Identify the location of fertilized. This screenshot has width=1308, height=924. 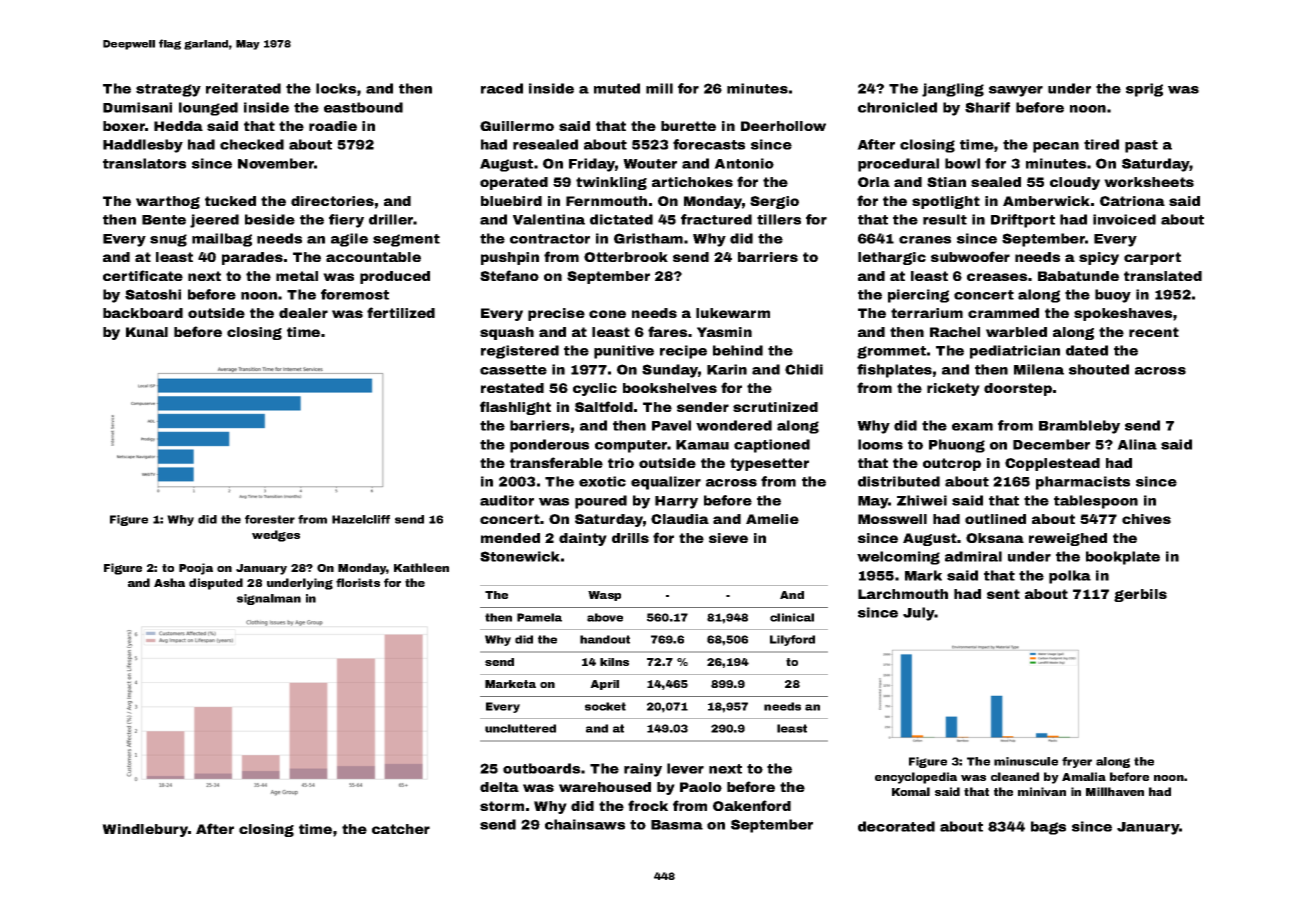
(401, 312).
